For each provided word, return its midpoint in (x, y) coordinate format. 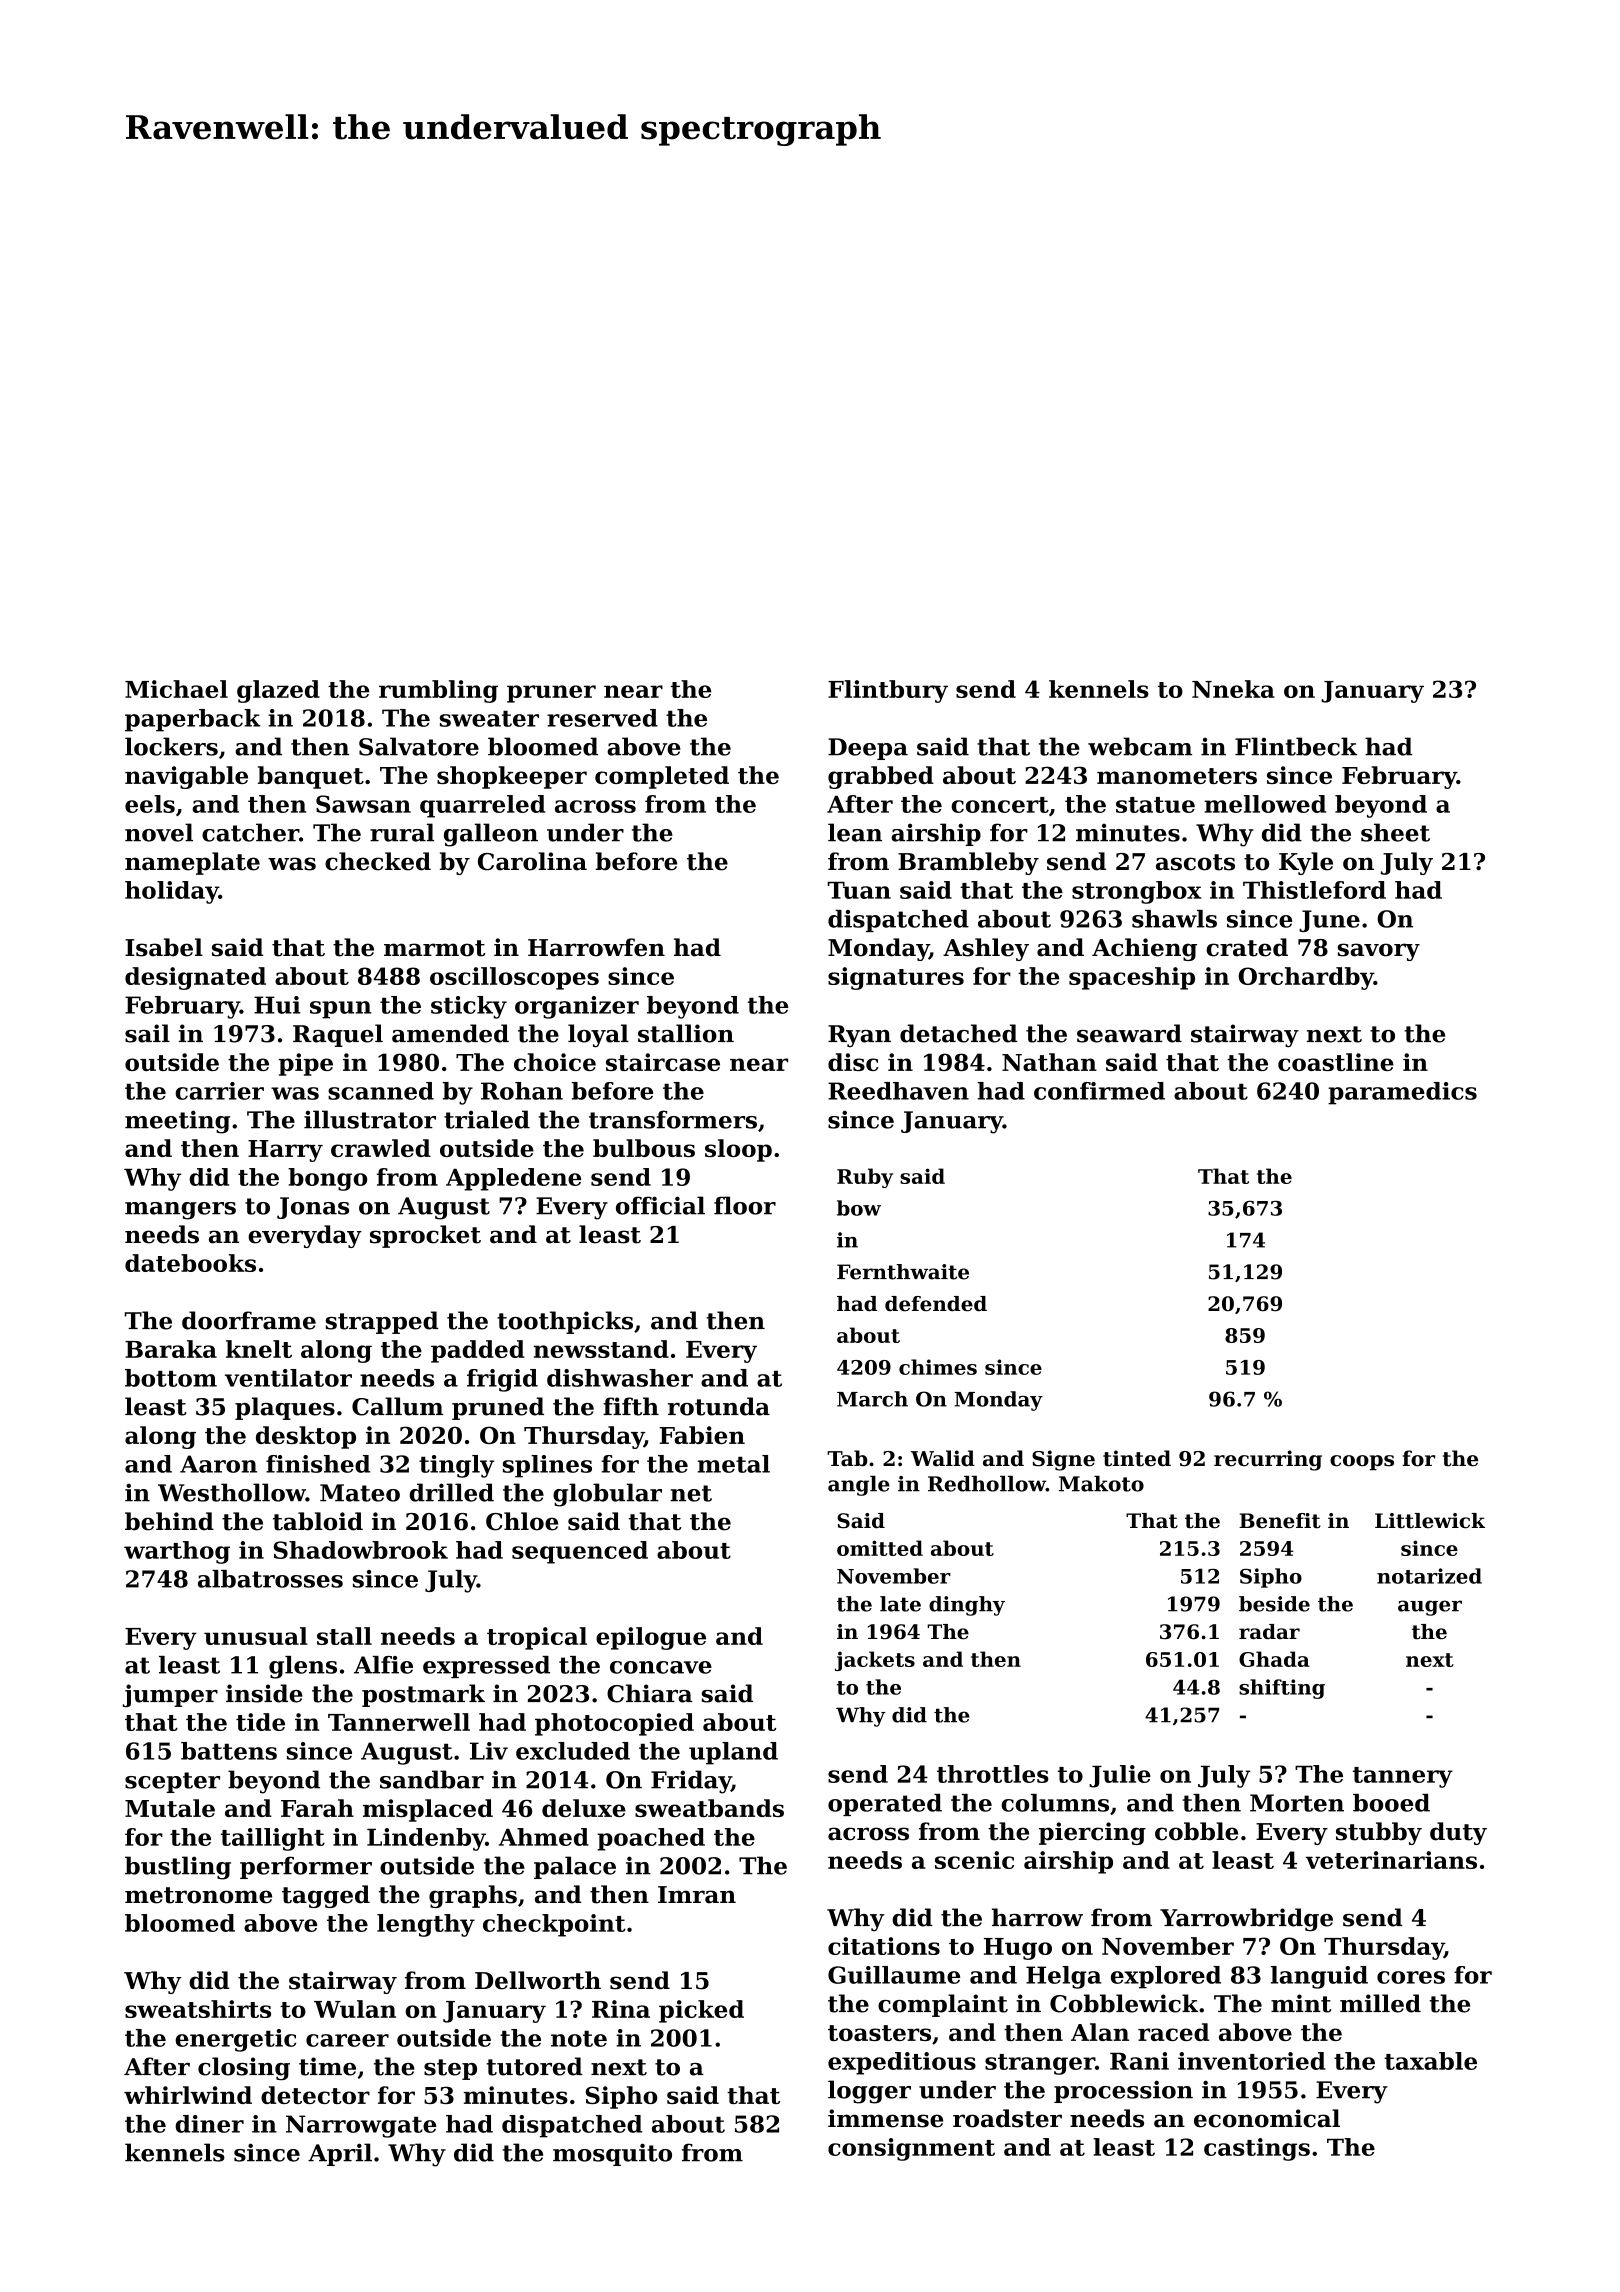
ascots (1195, 862)
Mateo (360, 1493)
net (691, 1493)
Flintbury (888, 691)
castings (1257, 2149)
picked (701, 2011)
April (340, 2154)
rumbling (438, 691)
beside (1274, 1604)
